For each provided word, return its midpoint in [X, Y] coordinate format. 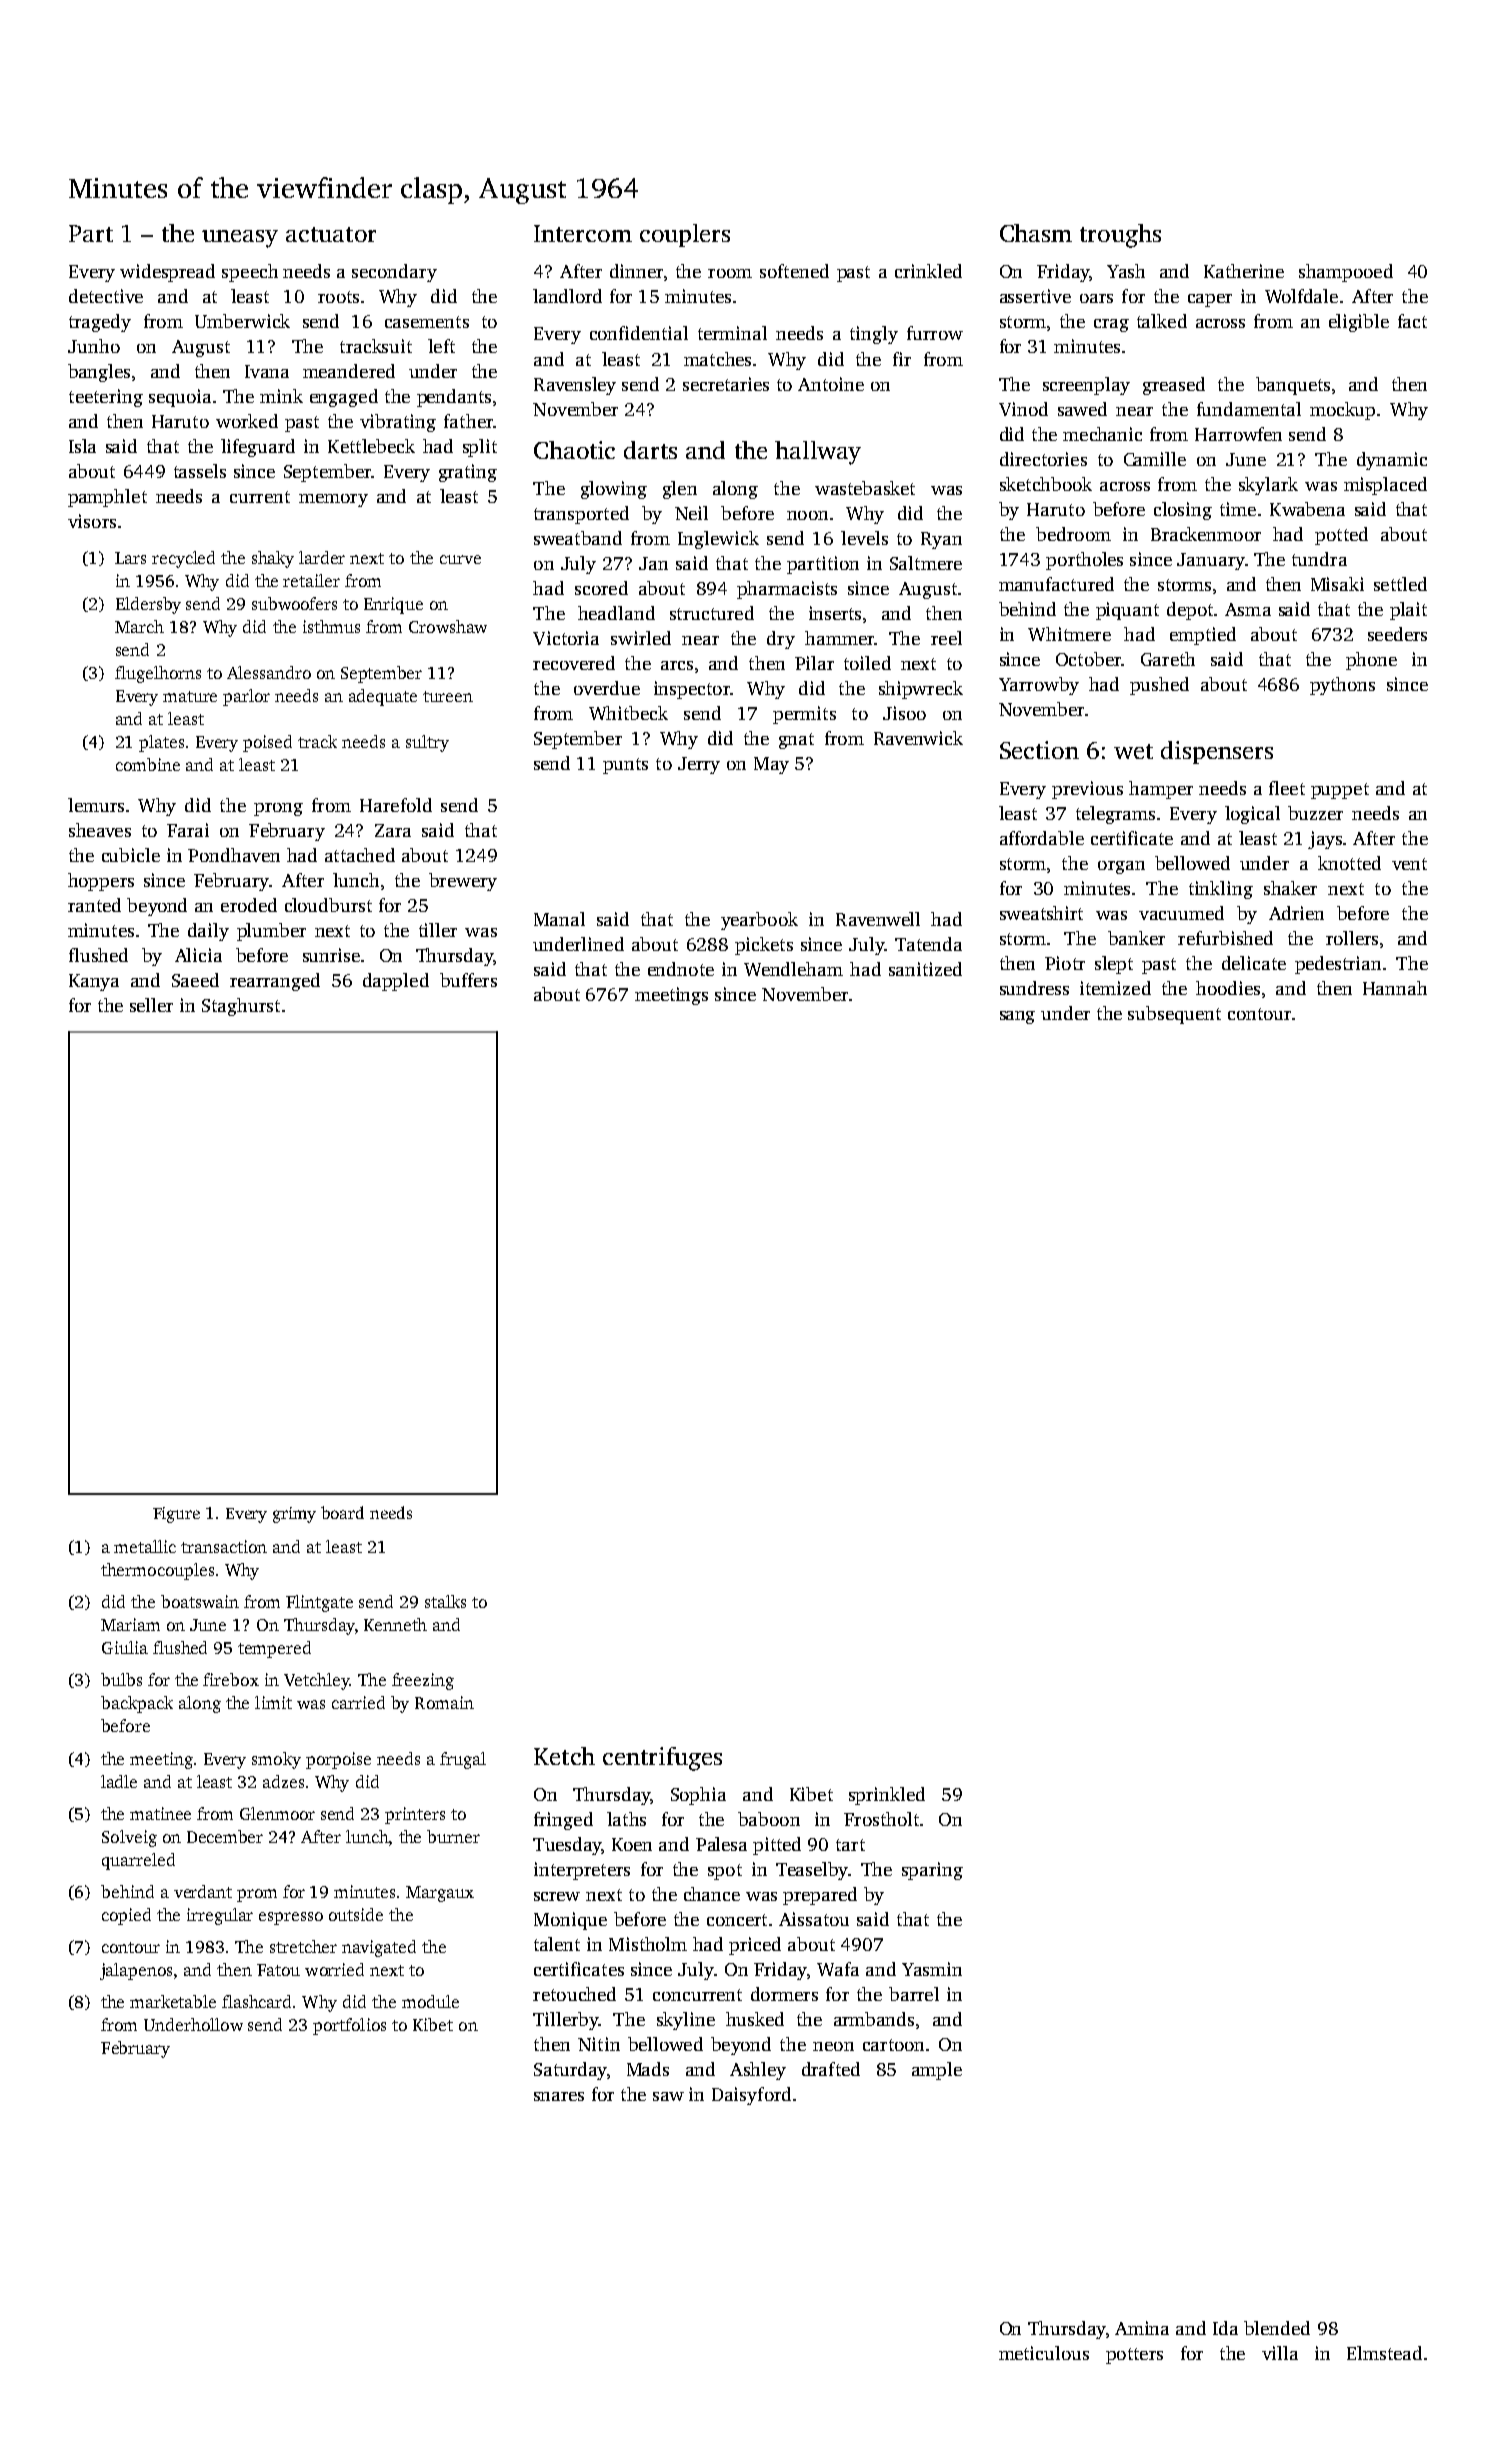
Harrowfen [1238, 434]
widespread [167, 273]
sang [1017, 1017]
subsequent [1174, 1015]
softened [794, 271]
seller [151, 1005]
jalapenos [136, 1971]
